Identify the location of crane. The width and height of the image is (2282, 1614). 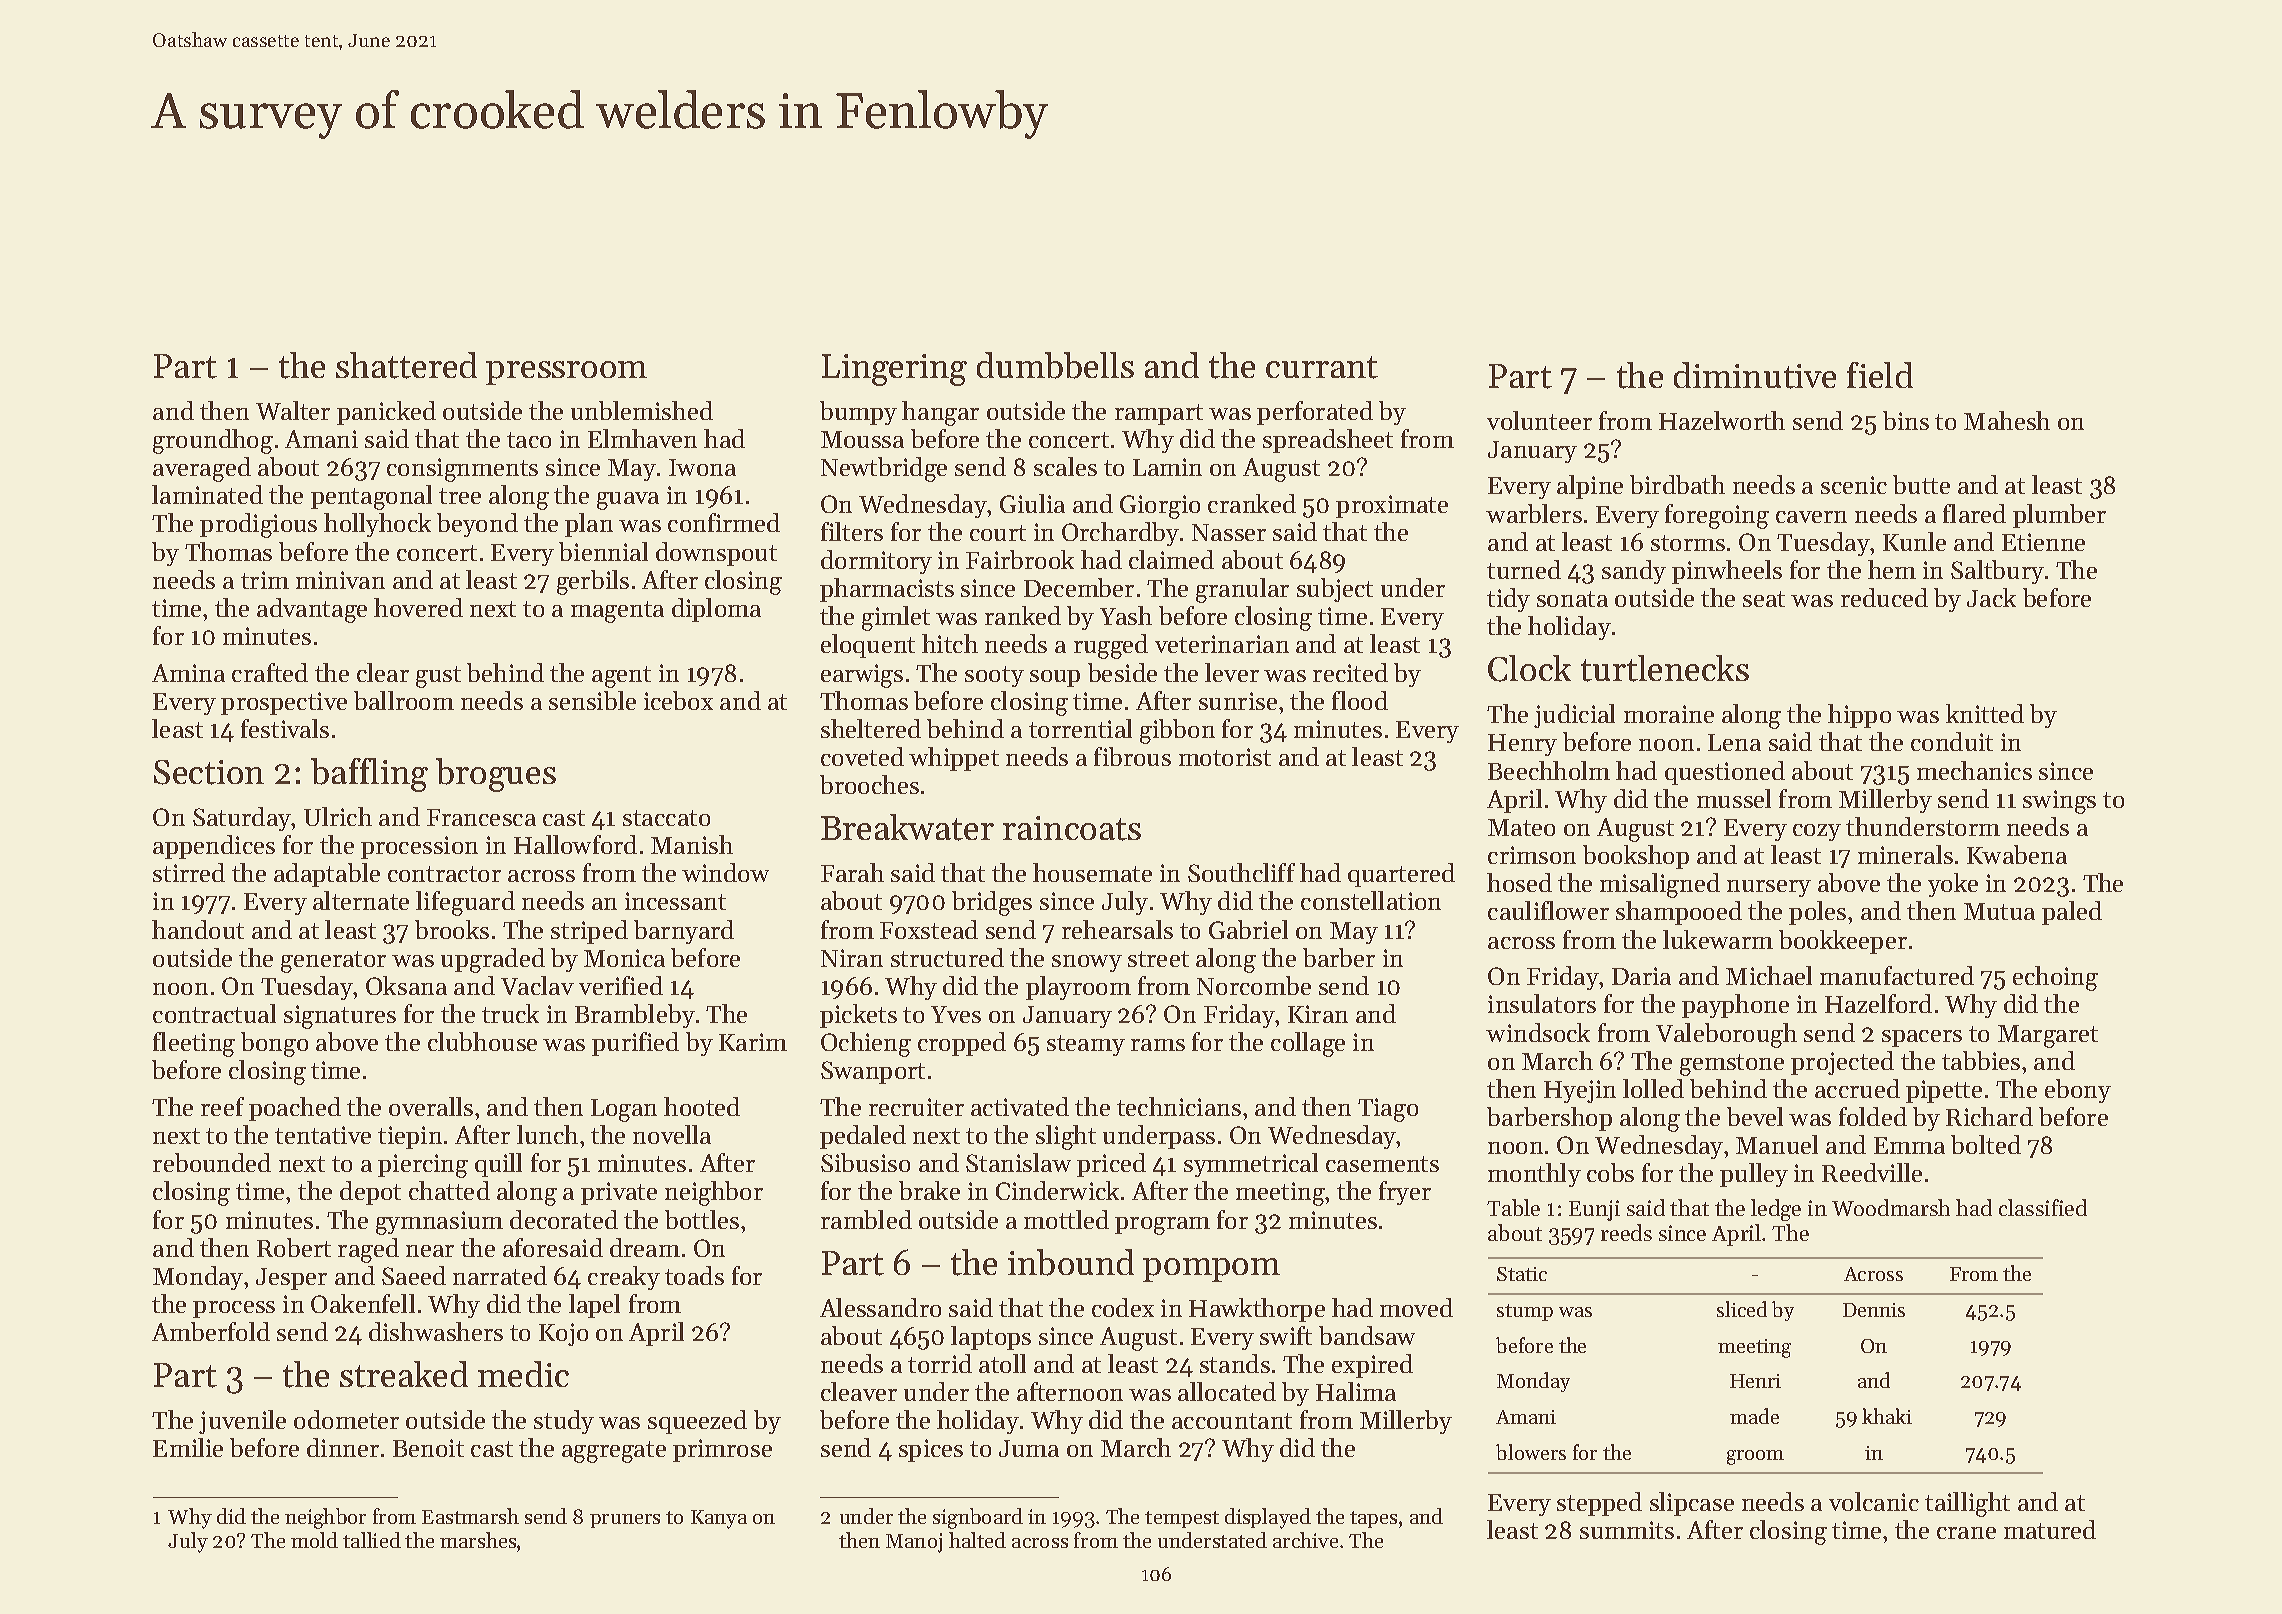
(1966, 1533).
